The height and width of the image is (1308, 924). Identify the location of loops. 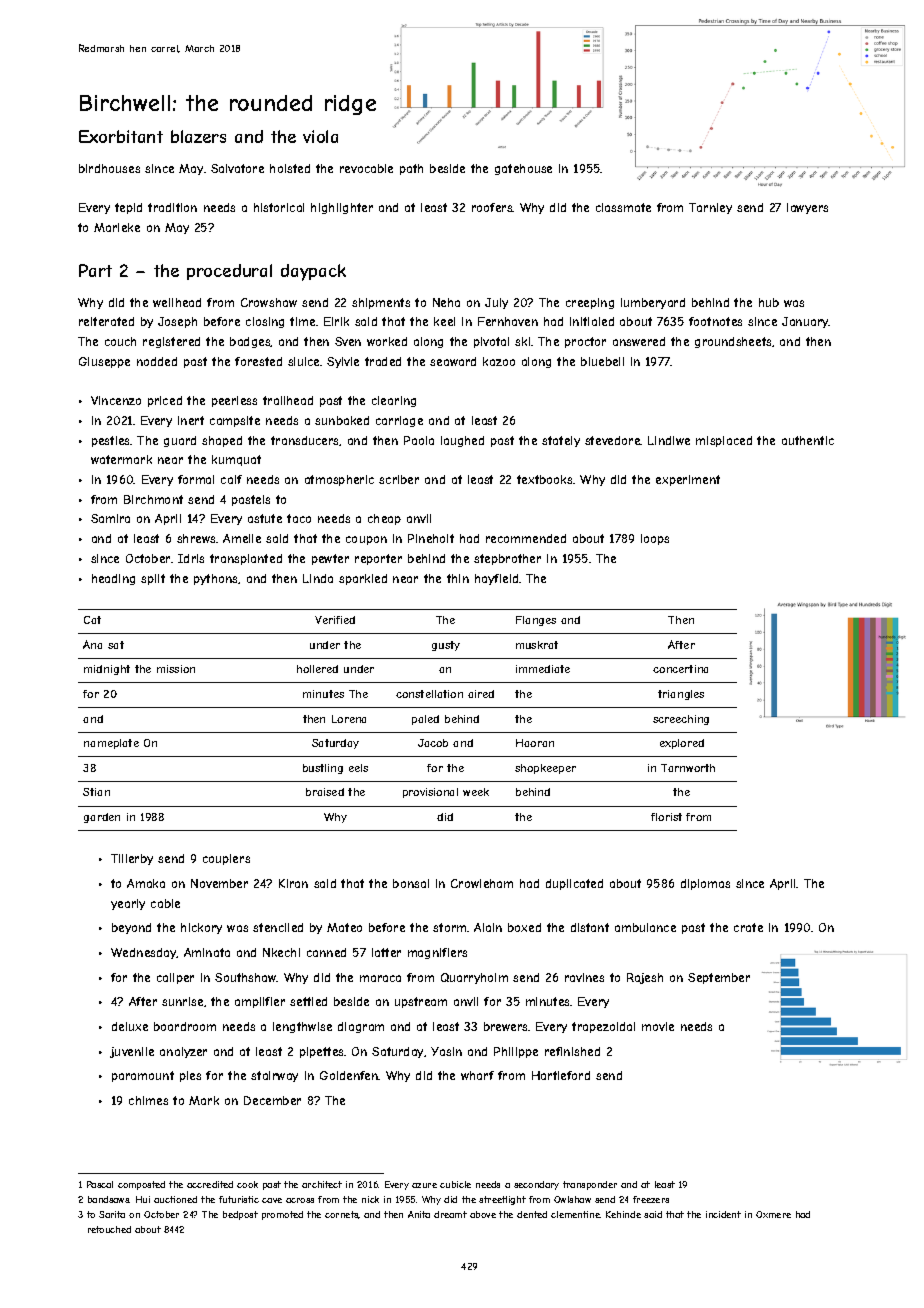
(655, 539).
